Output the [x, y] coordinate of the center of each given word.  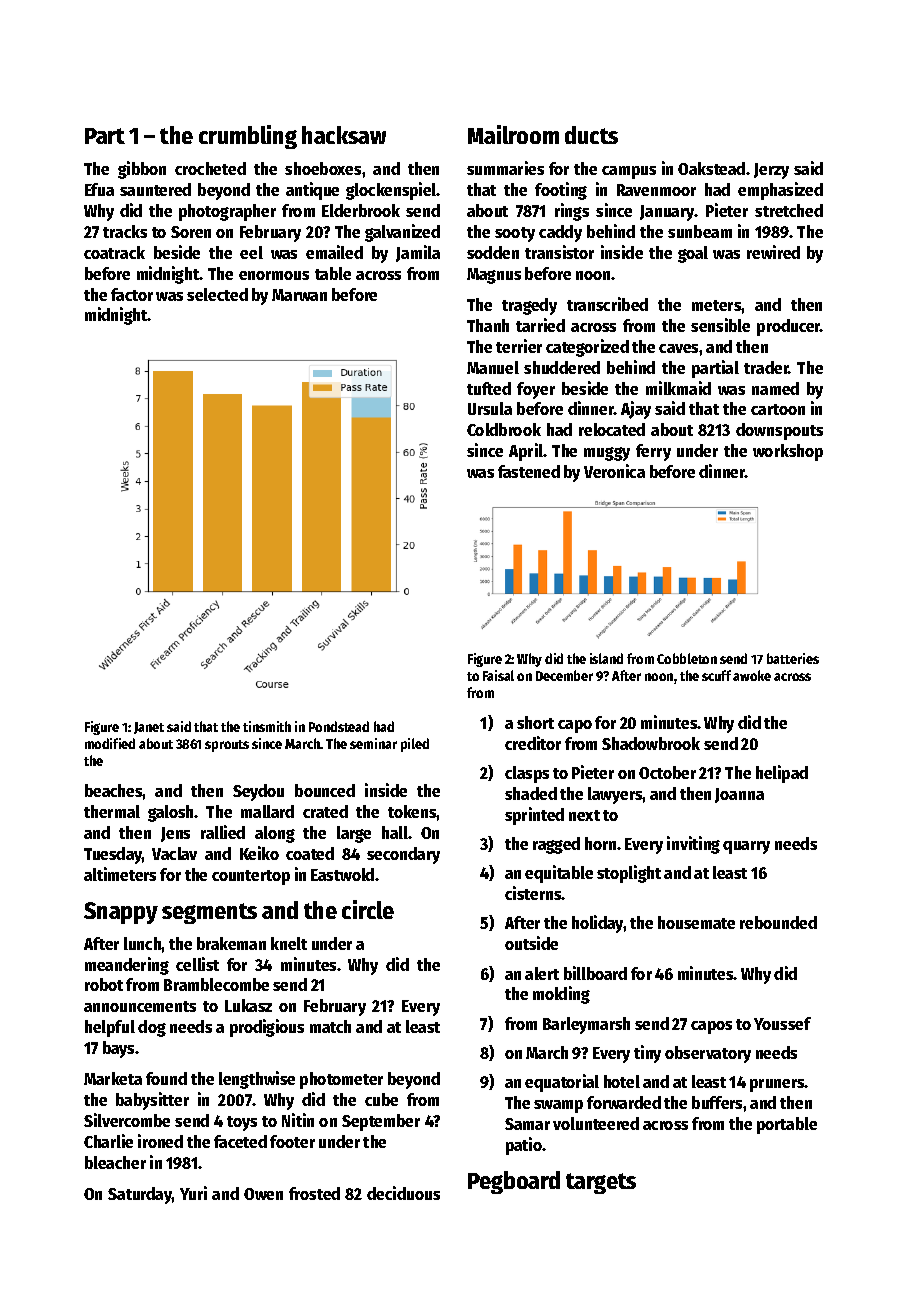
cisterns [533, 893]
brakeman [231, 943]
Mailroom [513, 134]
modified [110, 743]
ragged [556, 845]
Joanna [739, 795]
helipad [782, 774]
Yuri [193, 1193]
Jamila [418, 253]
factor [132, 294]
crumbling [248, 137]
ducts [591, 135]
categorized [587, 348]
